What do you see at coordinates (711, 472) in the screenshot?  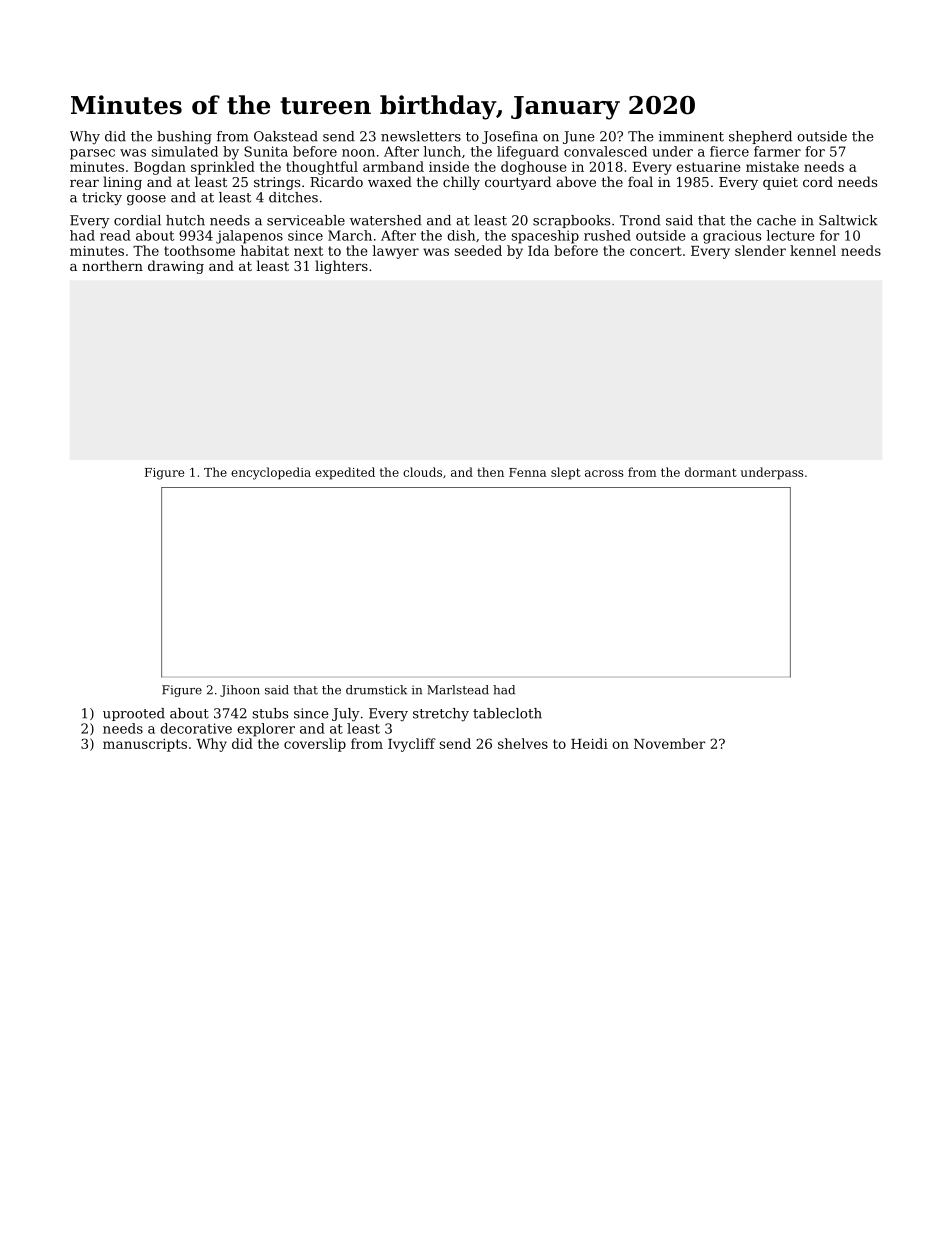 I see `dormant` at bounding box center [711, 472].
